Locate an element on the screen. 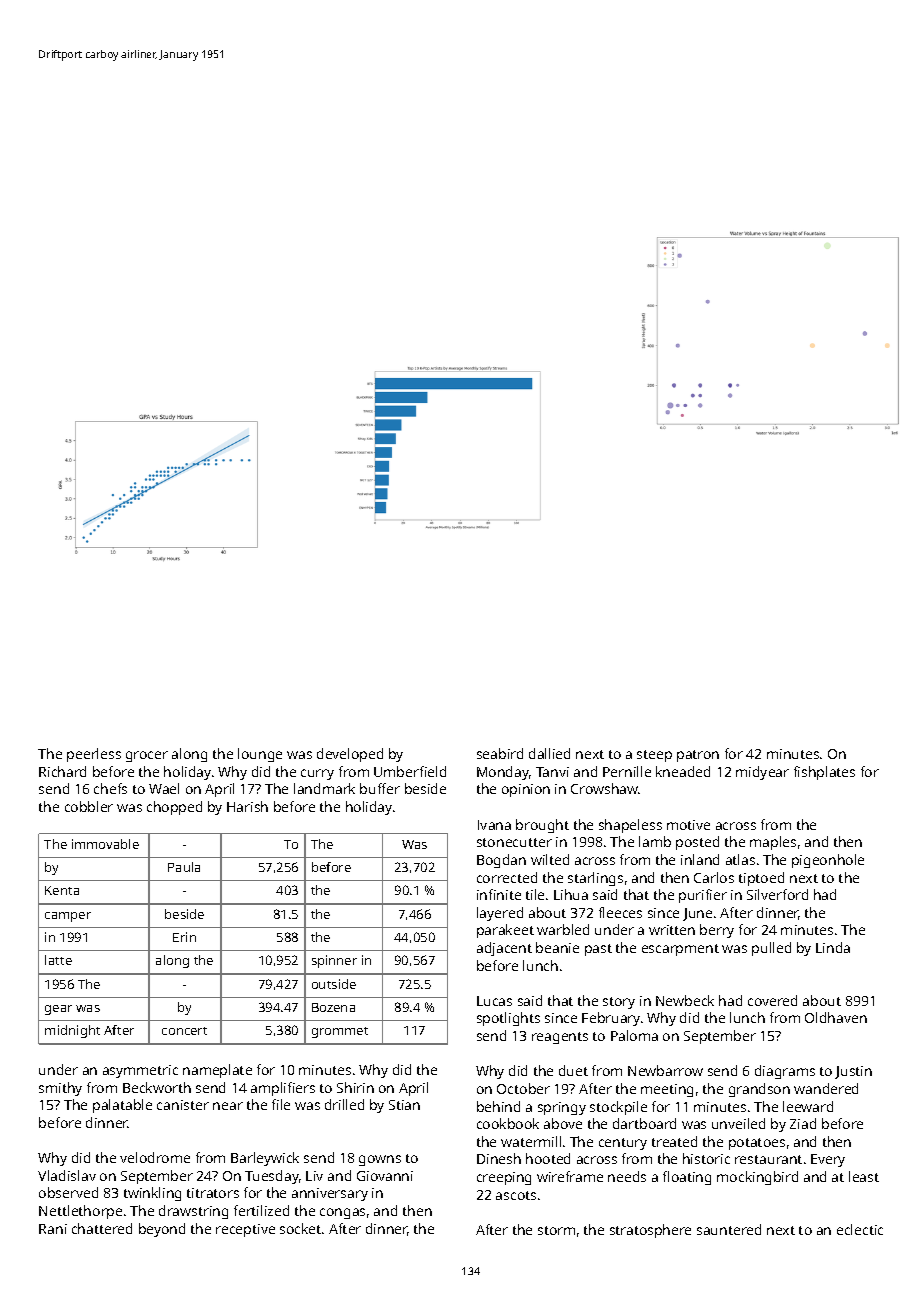 The height and width of the screenshot is (1308, 924). Nettlethorpe is located at coordinates (80, 1212).
